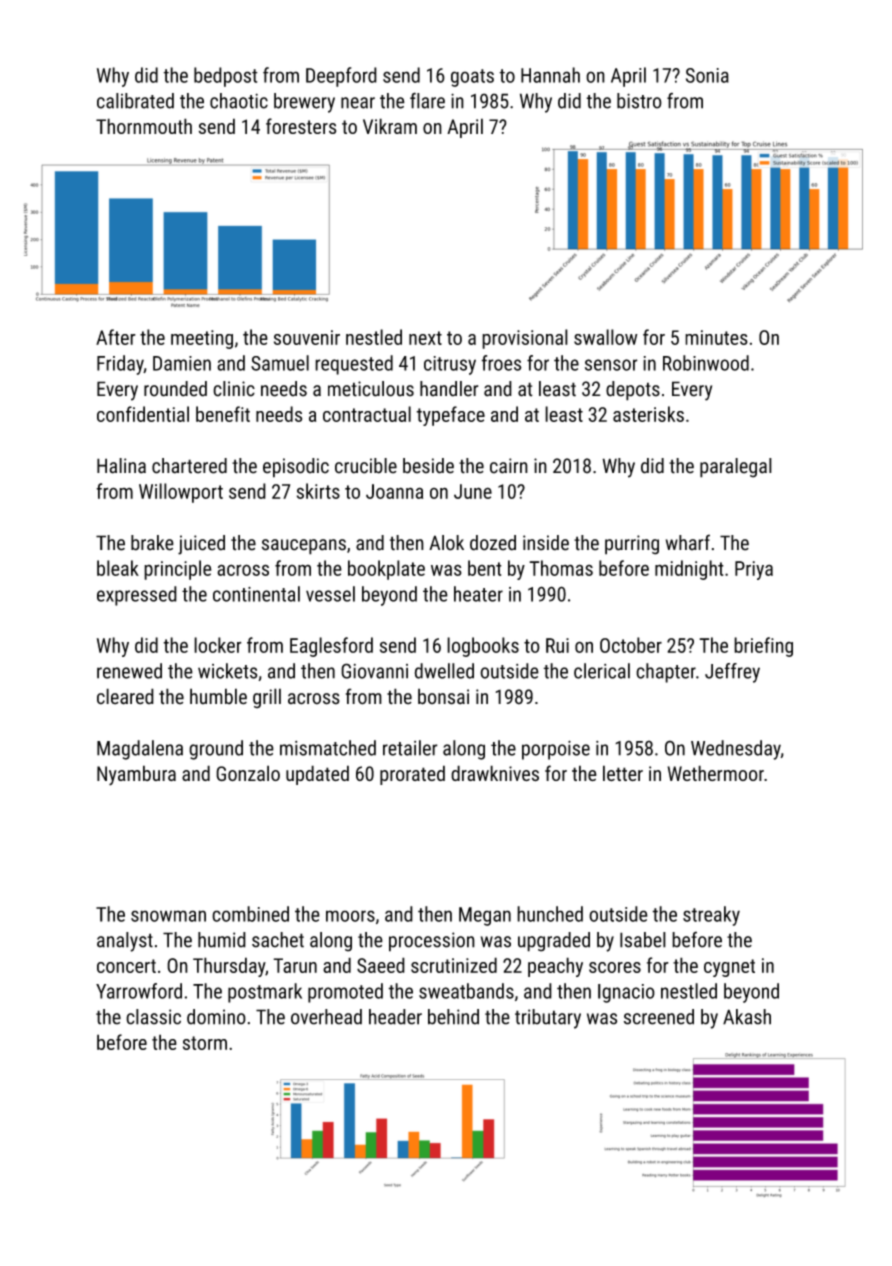  Describe the element at coordinates (716, 337) in the screenshot. I see `minutes` at that location.
